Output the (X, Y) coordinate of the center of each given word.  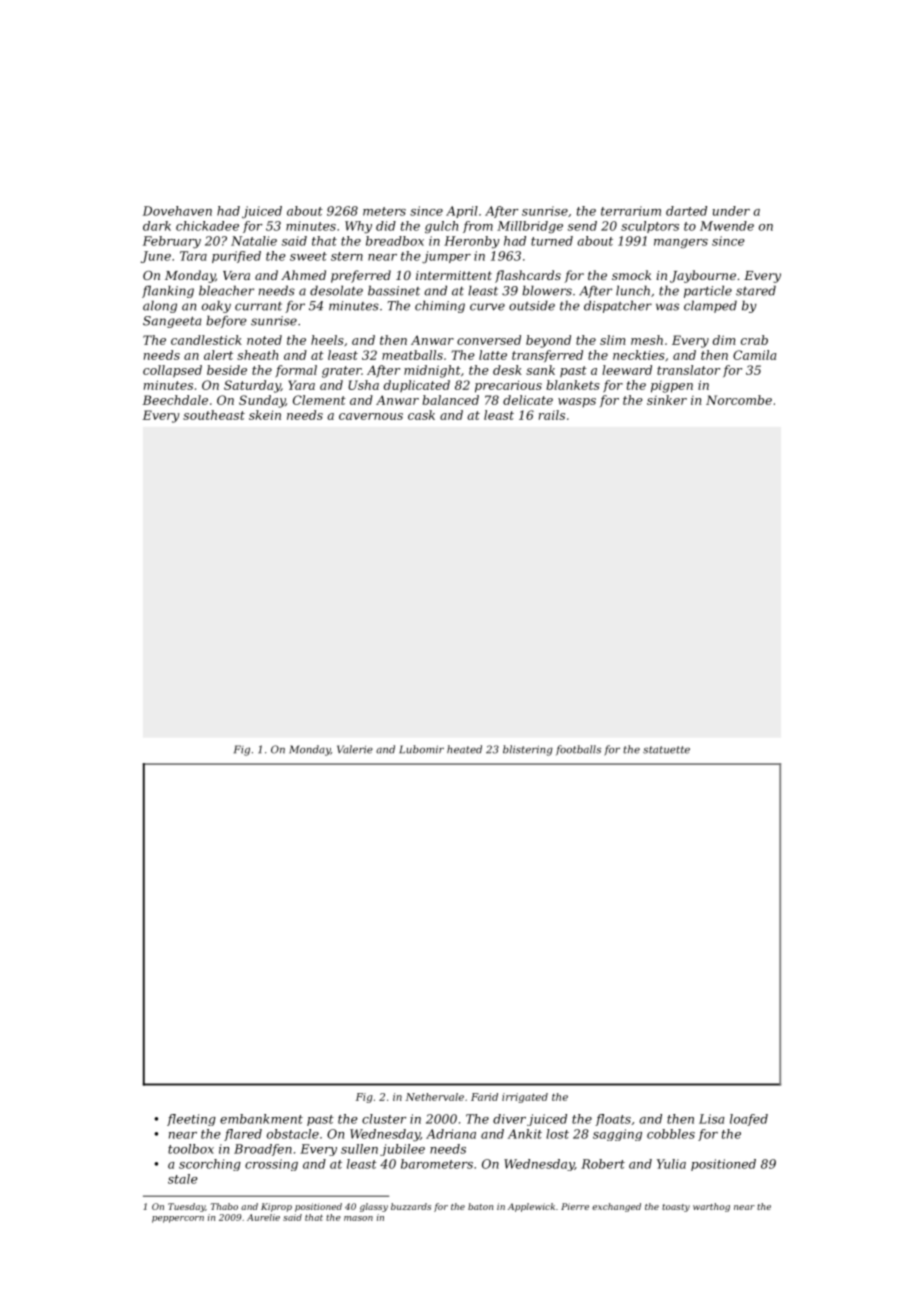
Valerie (355, 749)
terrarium (631, 211)
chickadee (207, 226)
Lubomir (421, 749)
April (462, 212)
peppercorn (178, 1219)
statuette (666, 750)
